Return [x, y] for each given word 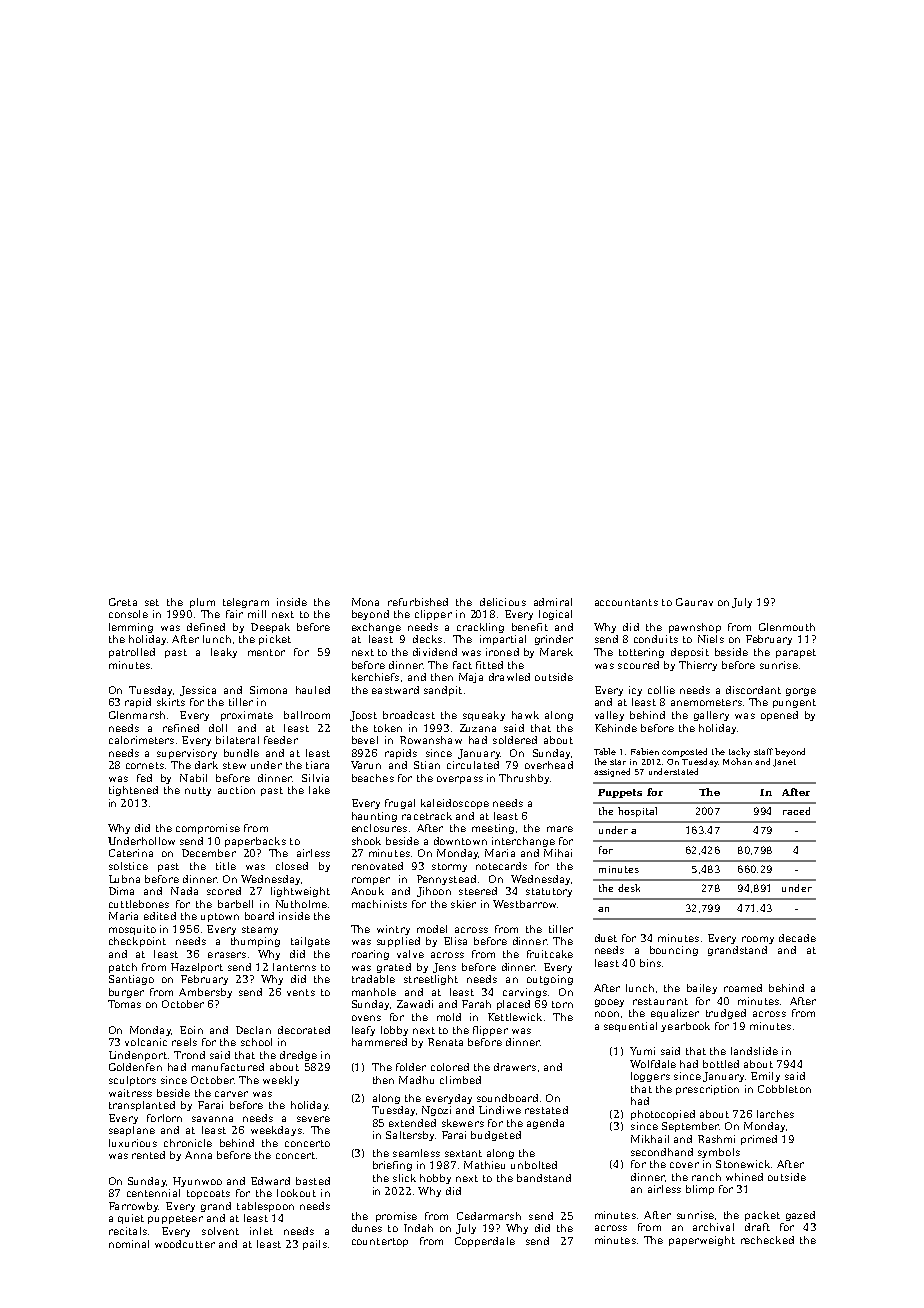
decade [797, 938]
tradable [373, 979]
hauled [313, 690]
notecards [501, 866]
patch [123, 968]
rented [148, 1155]
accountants [626, 602]
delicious [503, 602]
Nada [184, 891]
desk [629, 888]
